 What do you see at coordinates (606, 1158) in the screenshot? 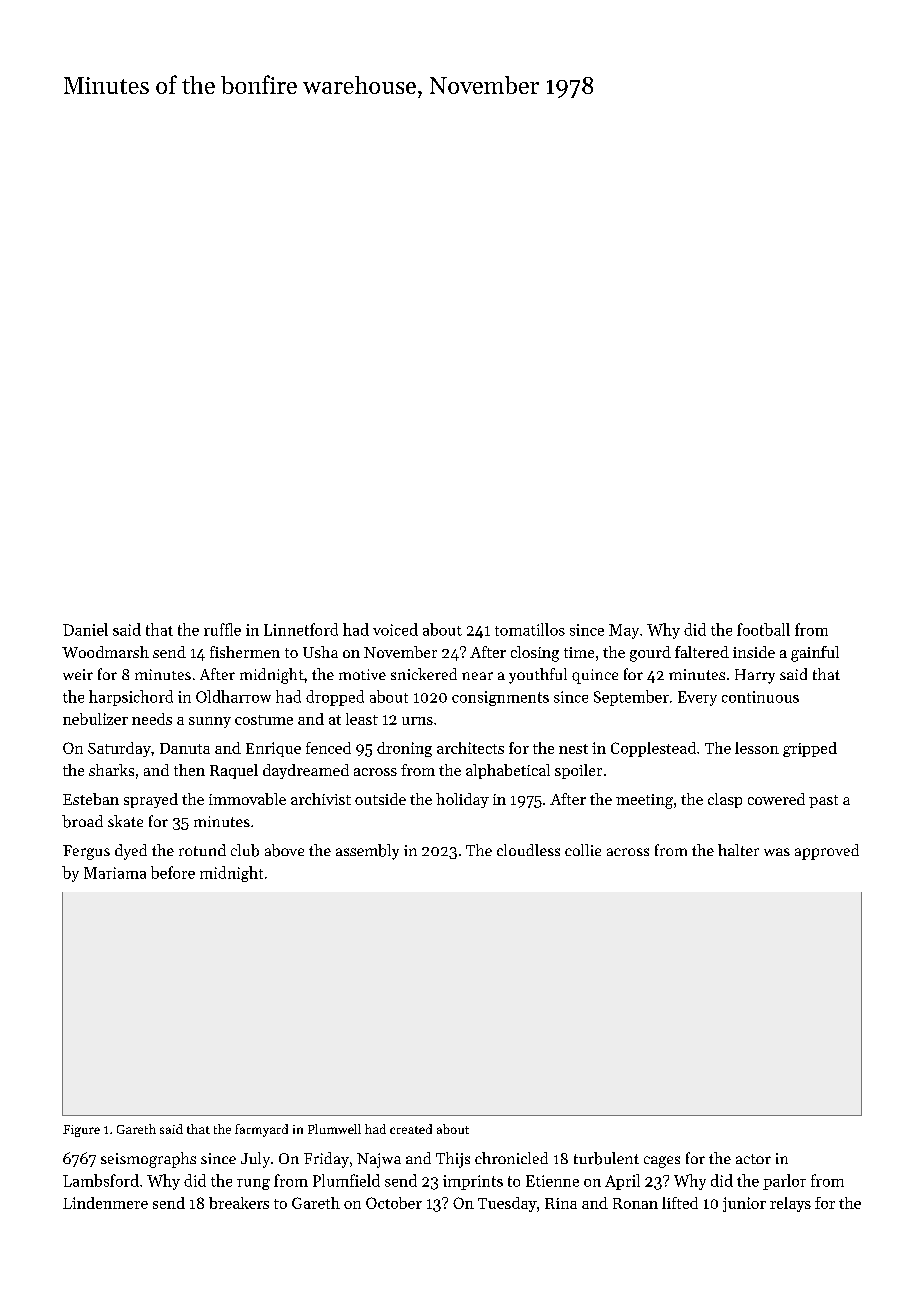
I see `turbulent` at bounding box center [606, 1158].
